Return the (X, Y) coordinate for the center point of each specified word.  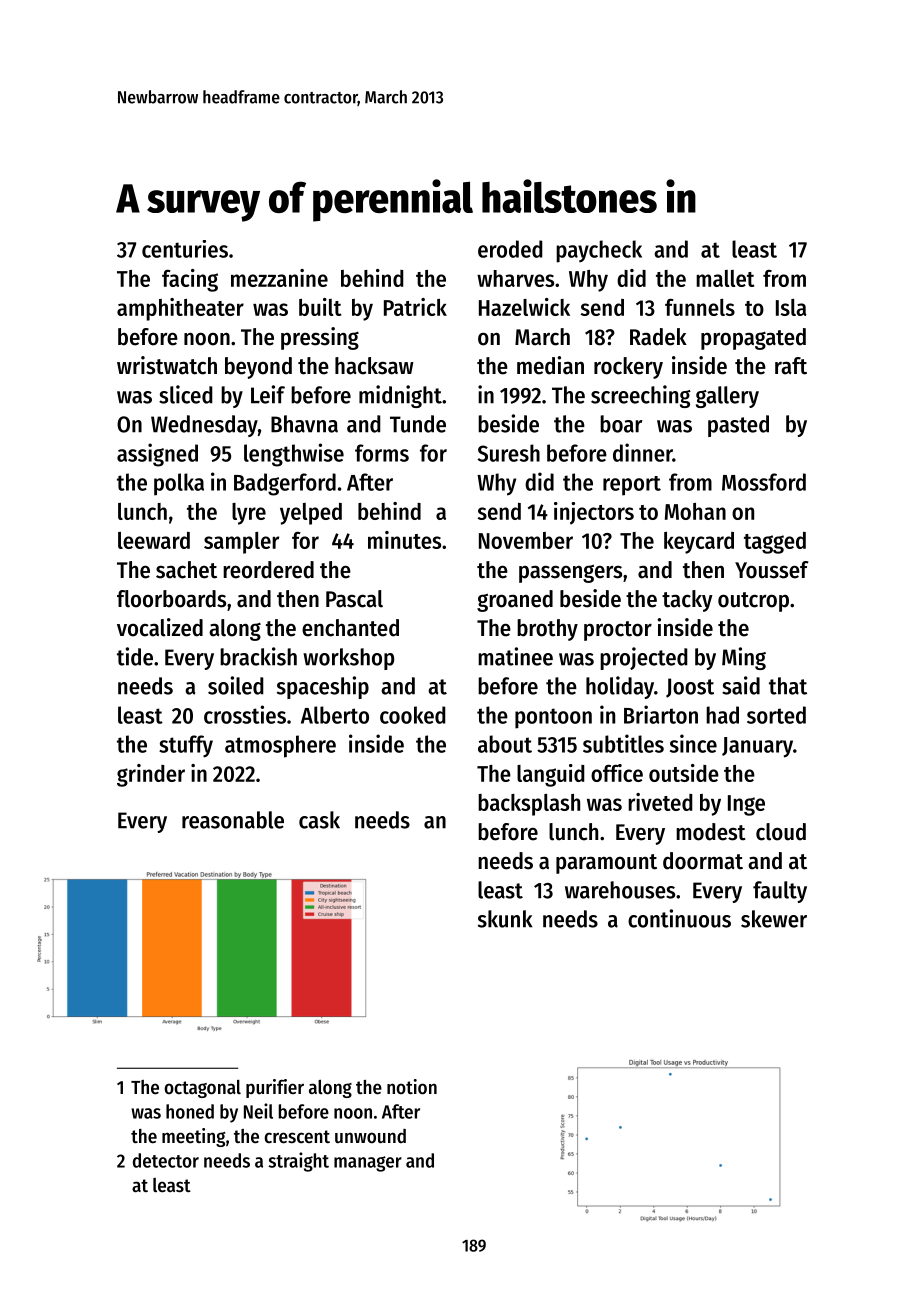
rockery (628, 368)
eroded (510, 249)
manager (368, 1164)
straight (298, 1162)
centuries (185, 249)
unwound (370, 1136)
